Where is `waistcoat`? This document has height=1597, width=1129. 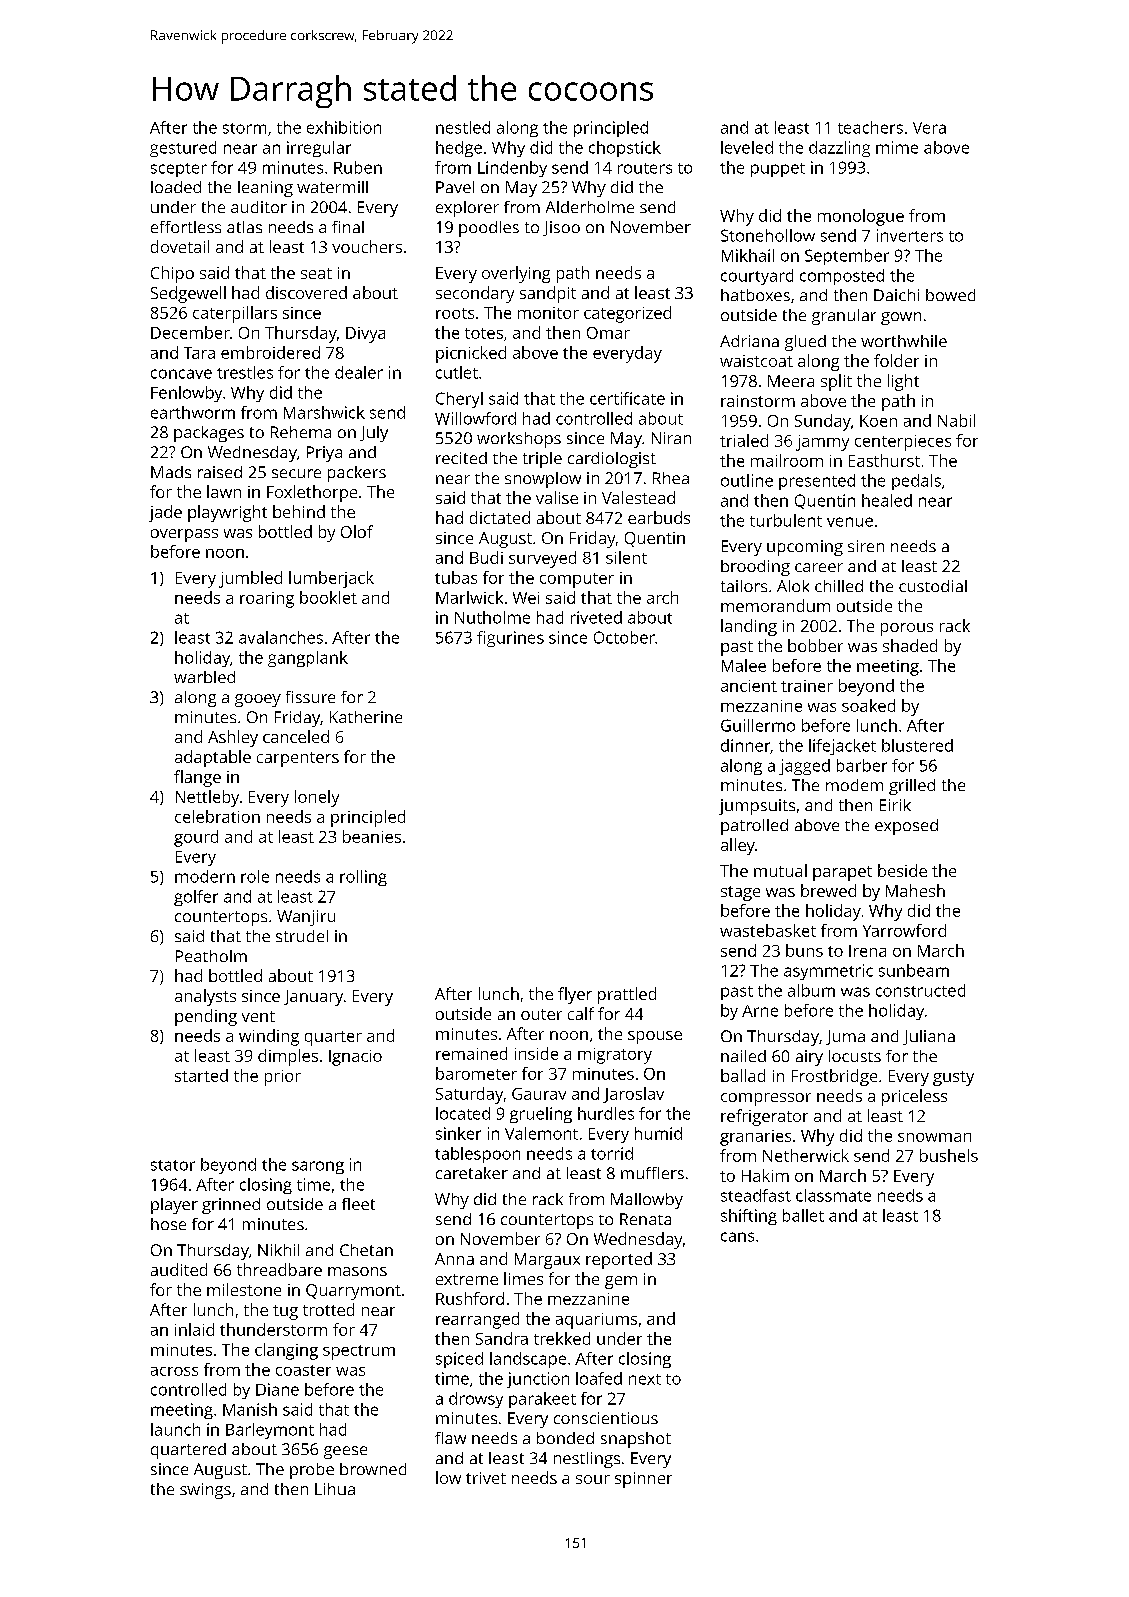
waistcoat is located at coordinates (756, 361).
